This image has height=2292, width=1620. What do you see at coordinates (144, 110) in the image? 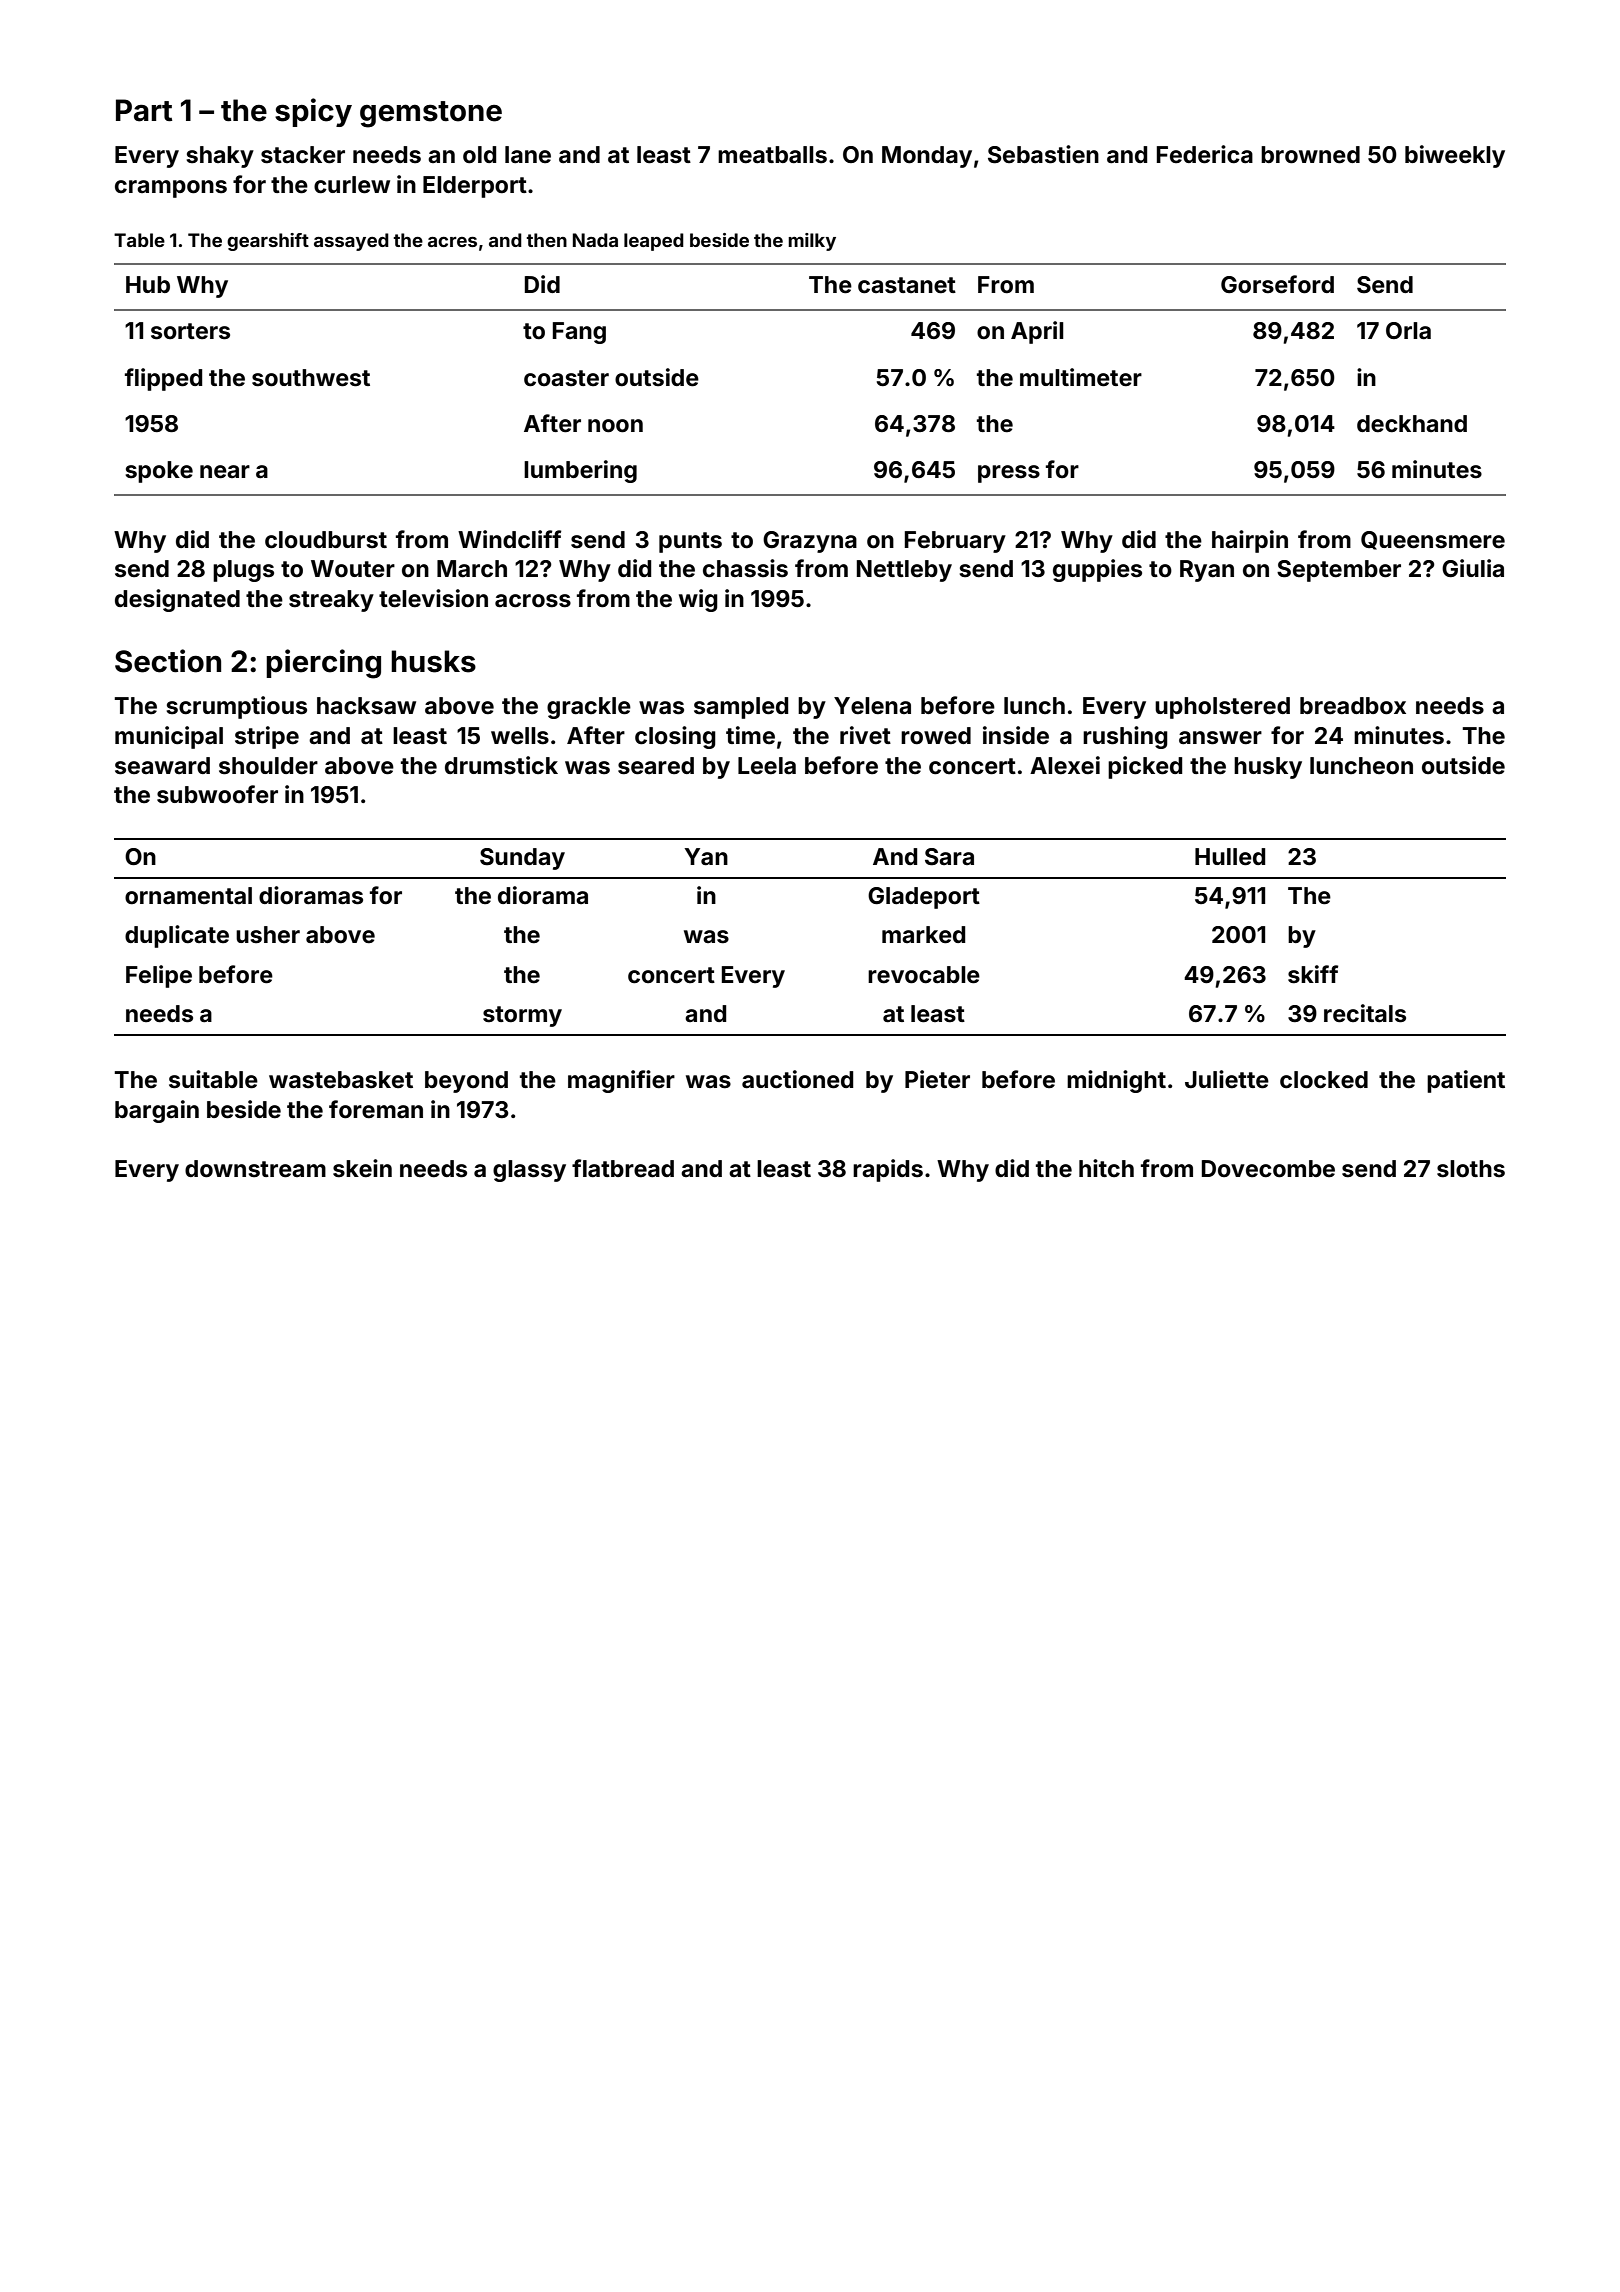
I see `Part` at bounding box center [144, 110].
